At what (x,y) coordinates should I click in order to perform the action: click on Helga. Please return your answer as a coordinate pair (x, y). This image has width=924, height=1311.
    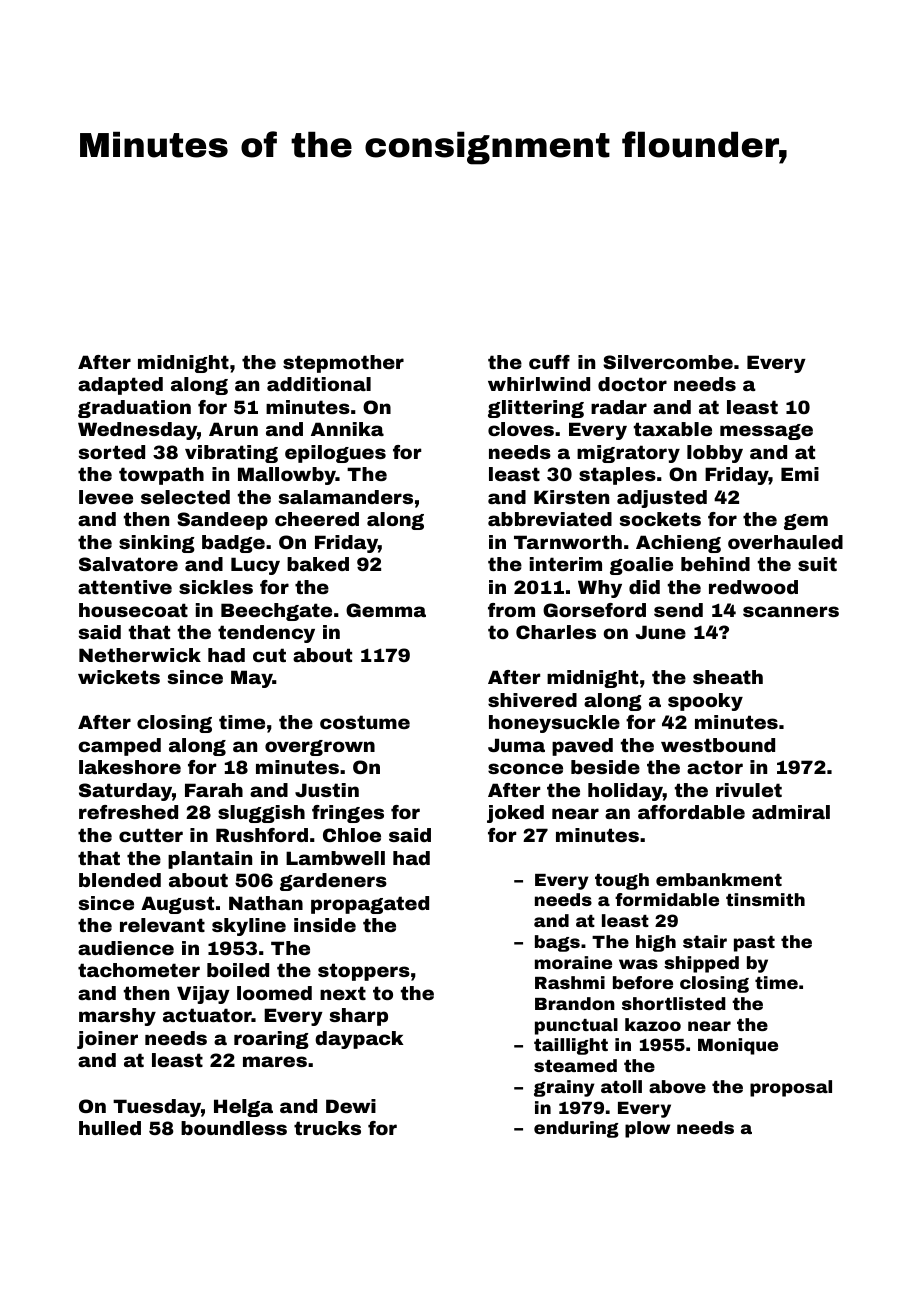
    Looking at the image, I should click on (243, 1108).
